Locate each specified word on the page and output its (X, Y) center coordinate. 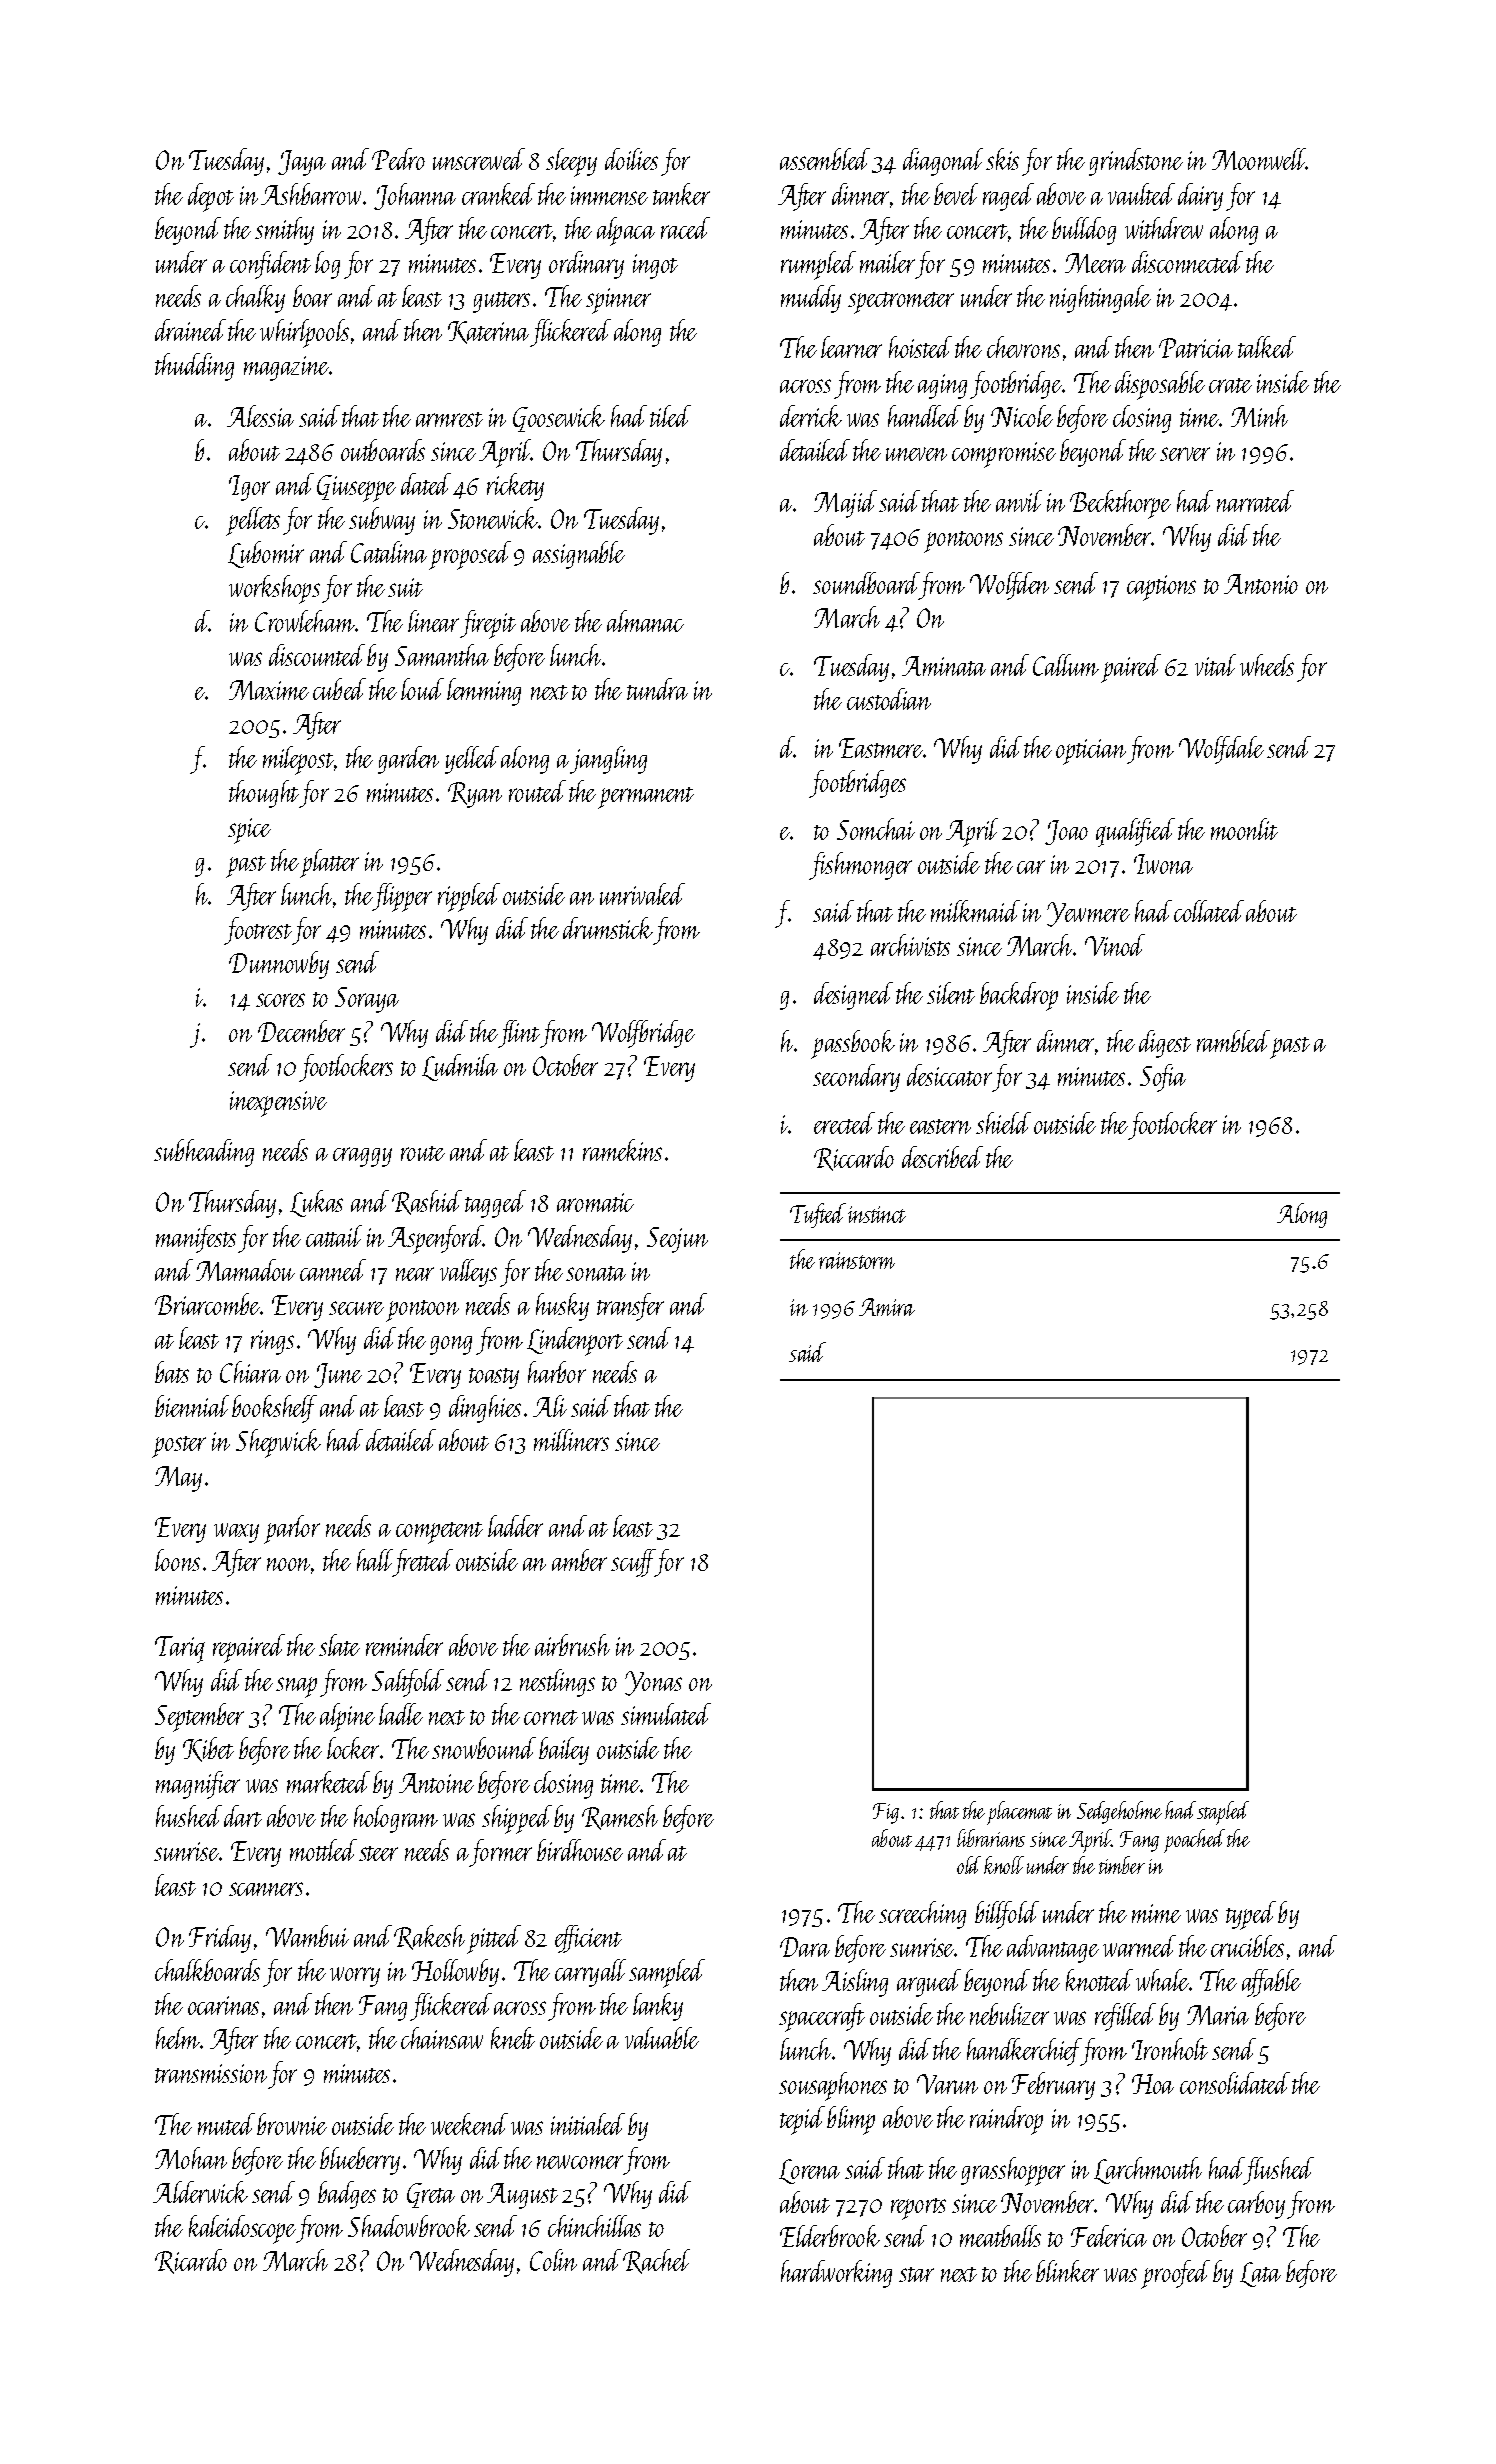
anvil (1019, 501)
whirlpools (304, 333)
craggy (362, 1157)
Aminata (944, 666)
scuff (633, 1563)
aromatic (595, 1202)
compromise (1004, 455)
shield (1003, 1123)
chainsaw (442, 2038)
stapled (1223, 1813)
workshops (274, 589)
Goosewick (559, 418)
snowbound (484, 1748)
